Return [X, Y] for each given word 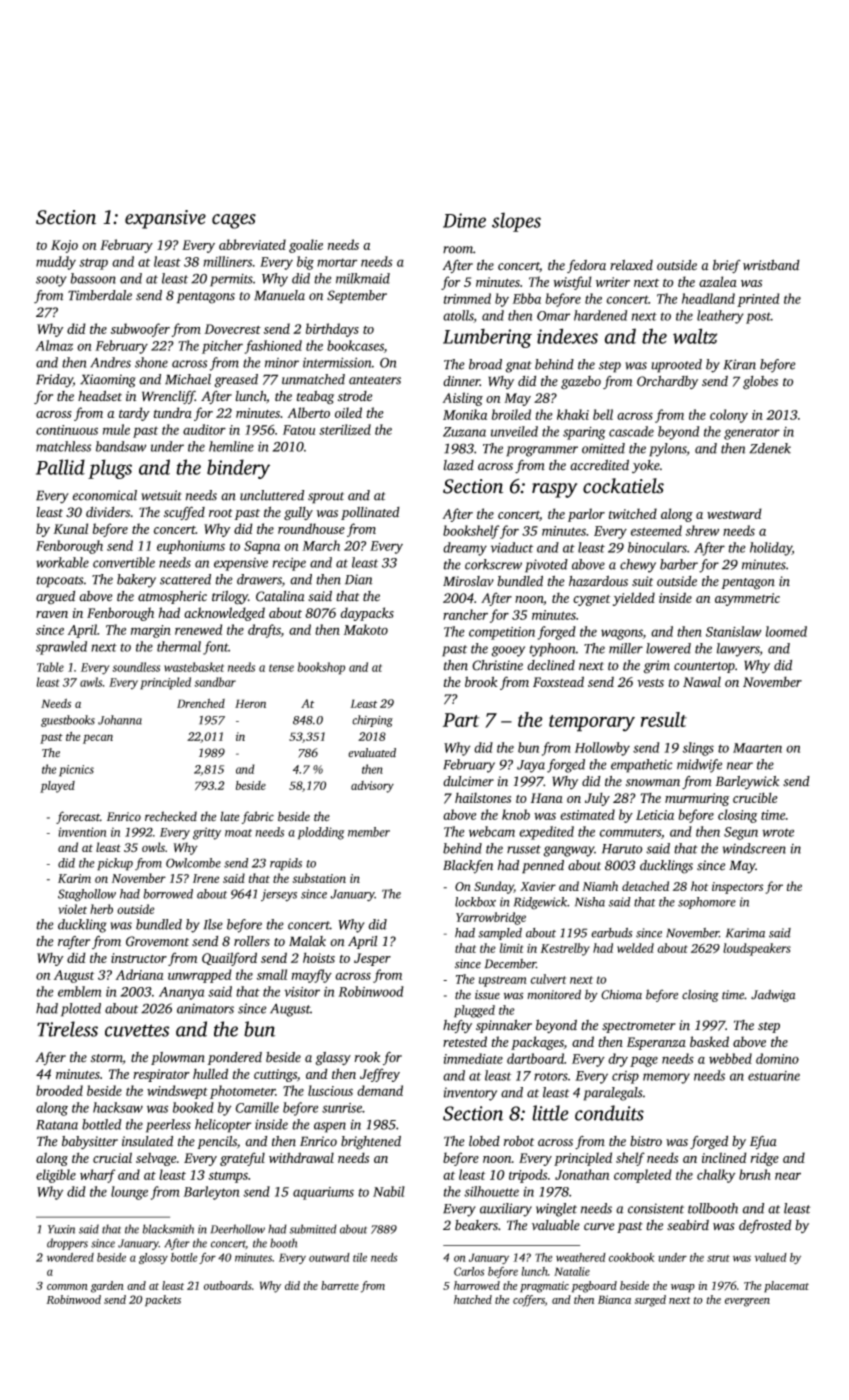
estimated [587, 814]
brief [727, 266]
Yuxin [61, 1229]
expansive [165, 219]
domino [777, 1058]
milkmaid [363, 278]
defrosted [765, 1226]
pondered [234, 1058]
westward [734, 513]
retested [465, 1041]
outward [329, 1257]
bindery [238, 469]
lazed [459, 465]
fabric [258, 817]
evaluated [372, 753]
